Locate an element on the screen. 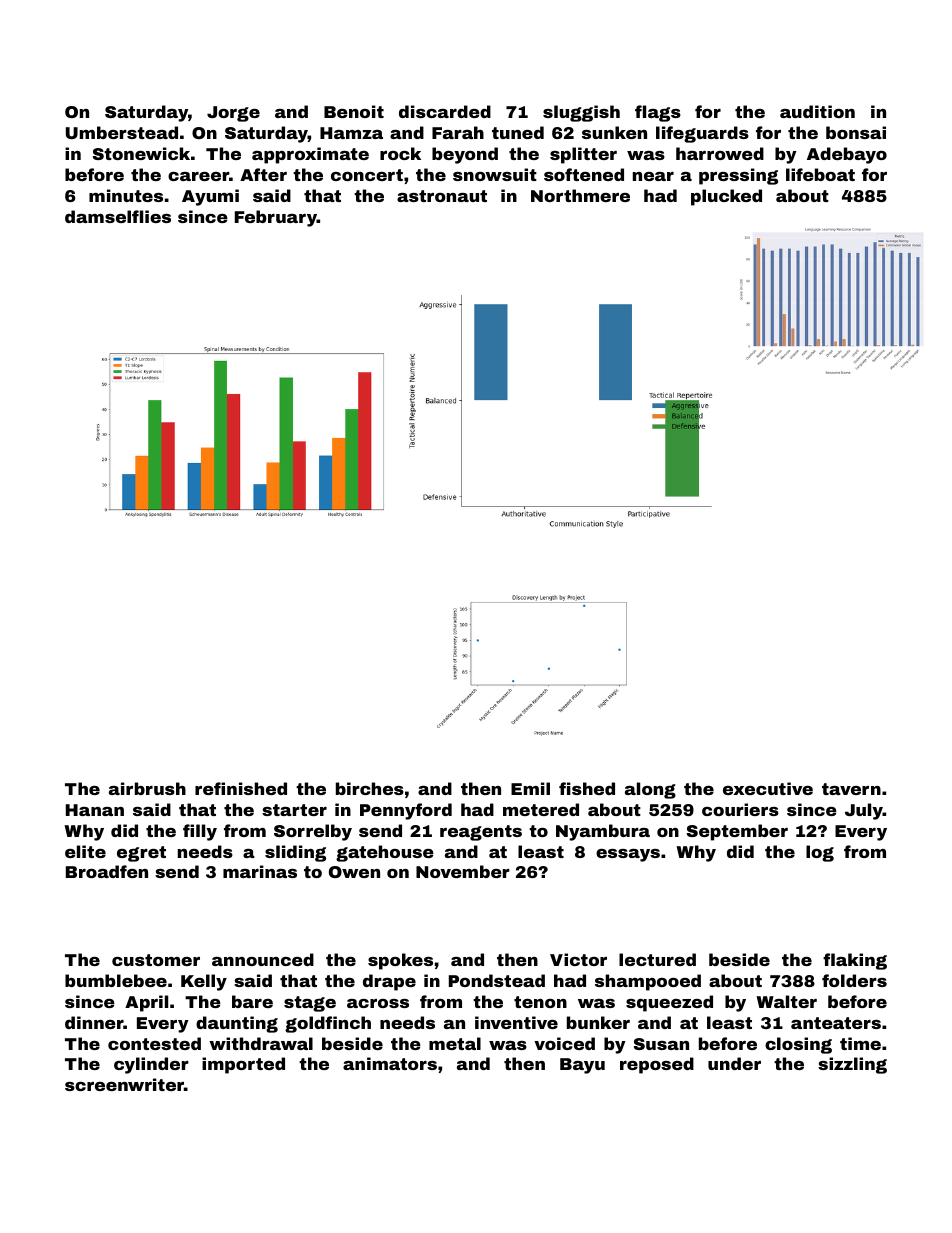 This screenshot has width=952, height=1233. reposed is located at coordinates (657, 1065).
